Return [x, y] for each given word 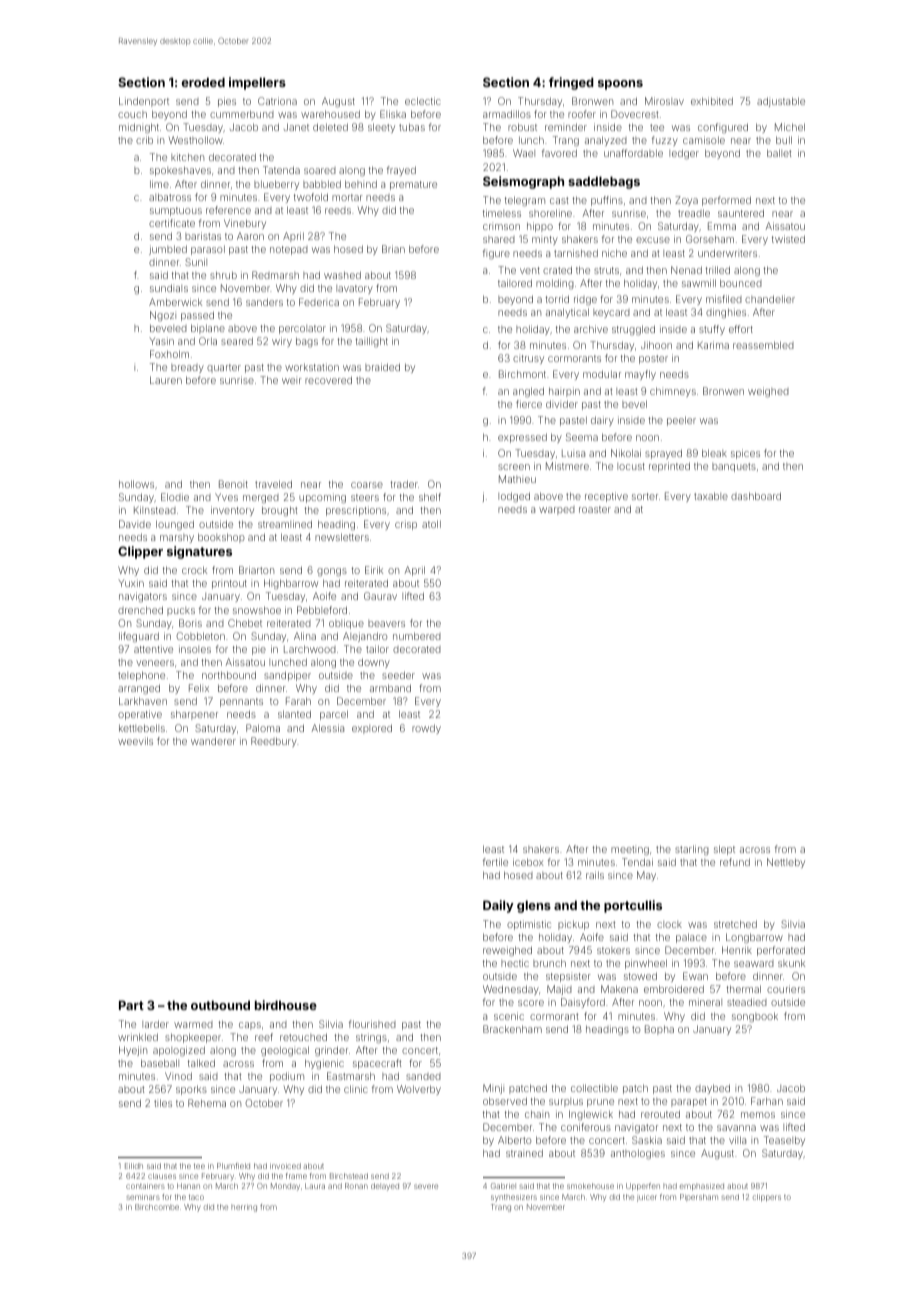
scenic [509, 1016]
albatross [170, 197]
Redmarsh [275, 275]
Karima [713, 345]
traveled [273, 484]
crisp [406, 525]
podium [287, 1077]
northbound [229, 675]
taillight [371, 342]
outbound [220, 1005]
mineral [705, 1002]
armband [390, 688]
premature [413, 185]
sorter [645, 496]
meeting [630, 850]
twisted [788, 239]
